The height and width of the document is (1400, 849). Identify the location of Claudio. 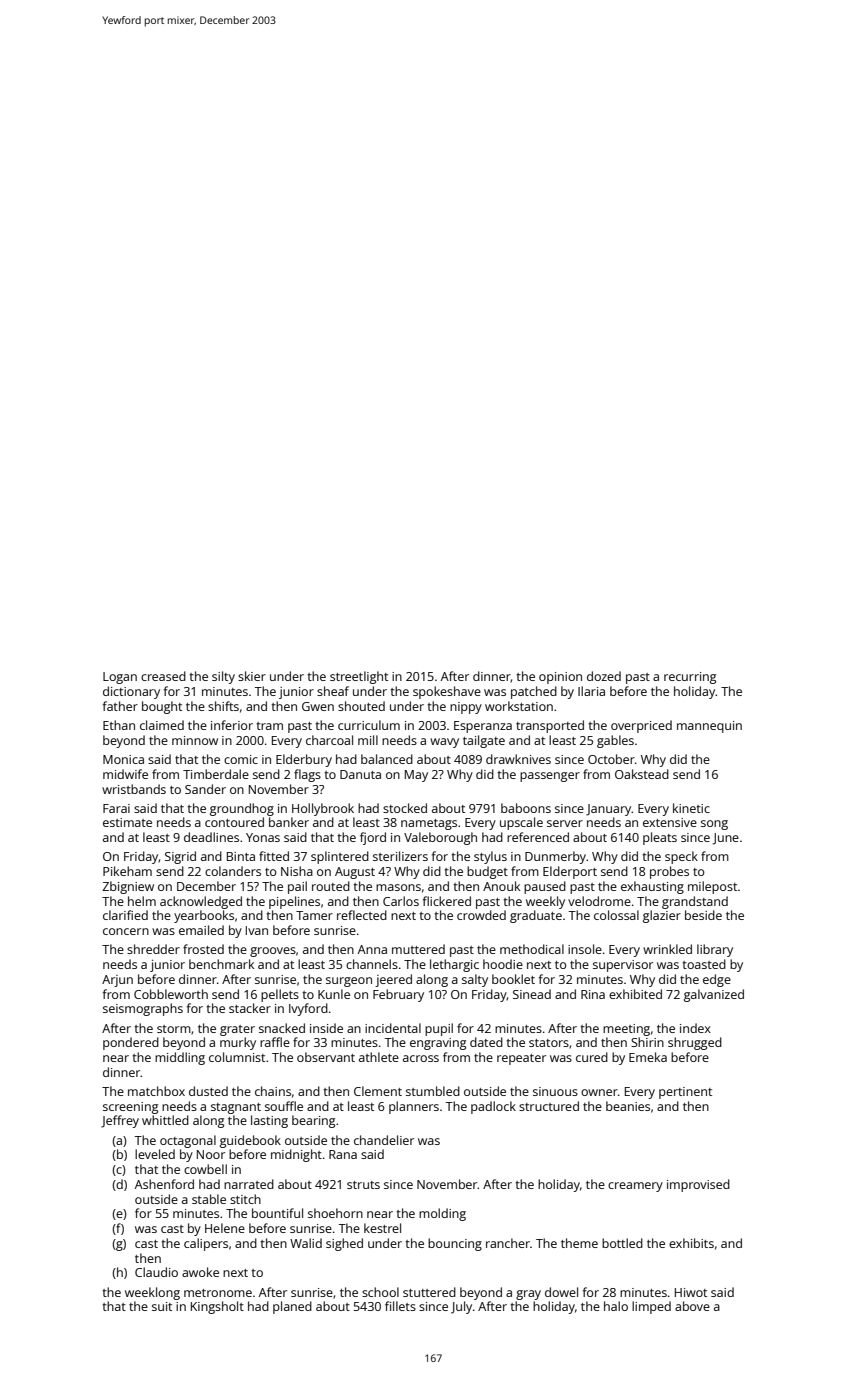
(156, 1272).
